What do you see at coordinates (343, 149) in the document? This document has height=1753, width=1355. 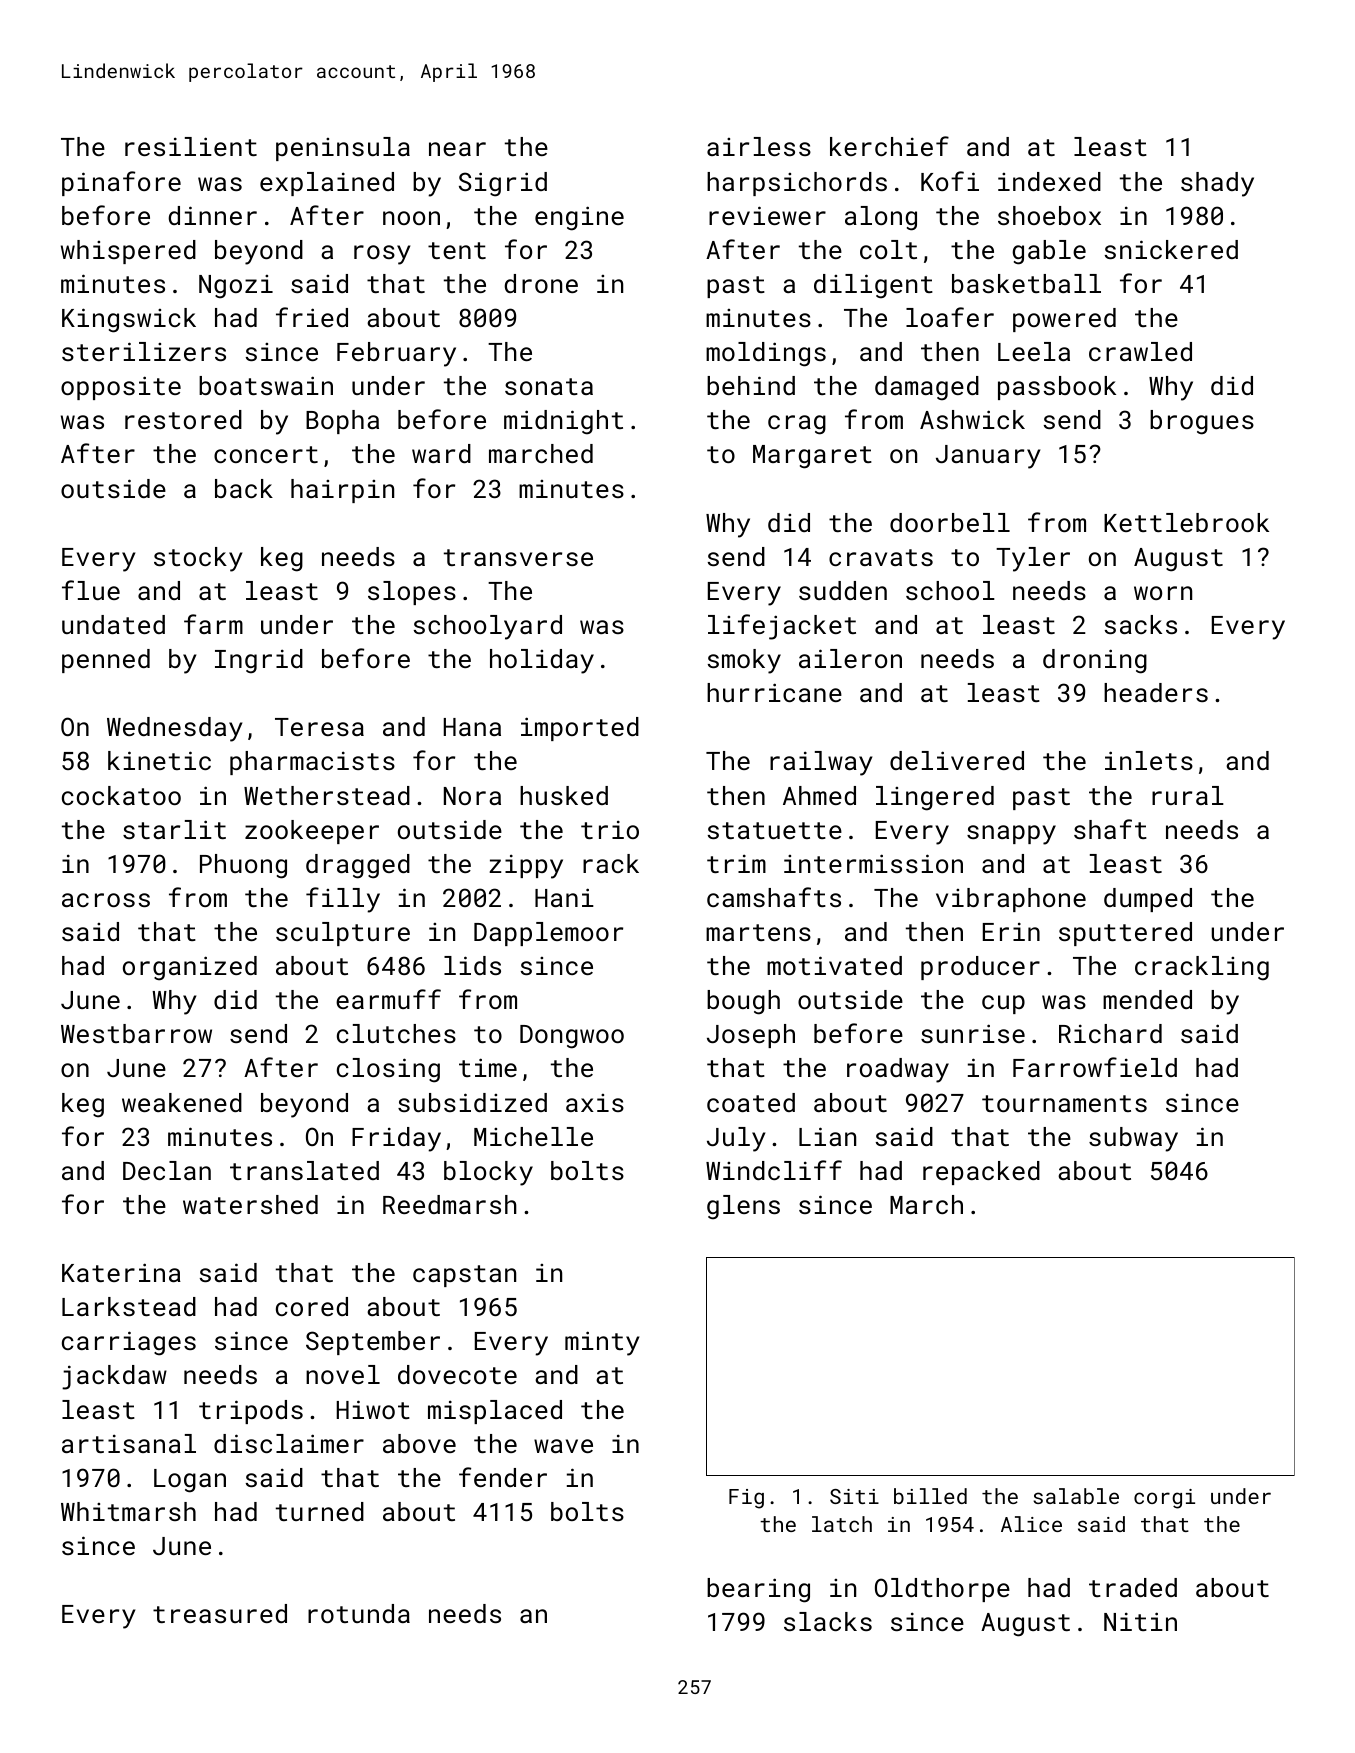 I see `peninsula` at bounding box center [343, 149].
